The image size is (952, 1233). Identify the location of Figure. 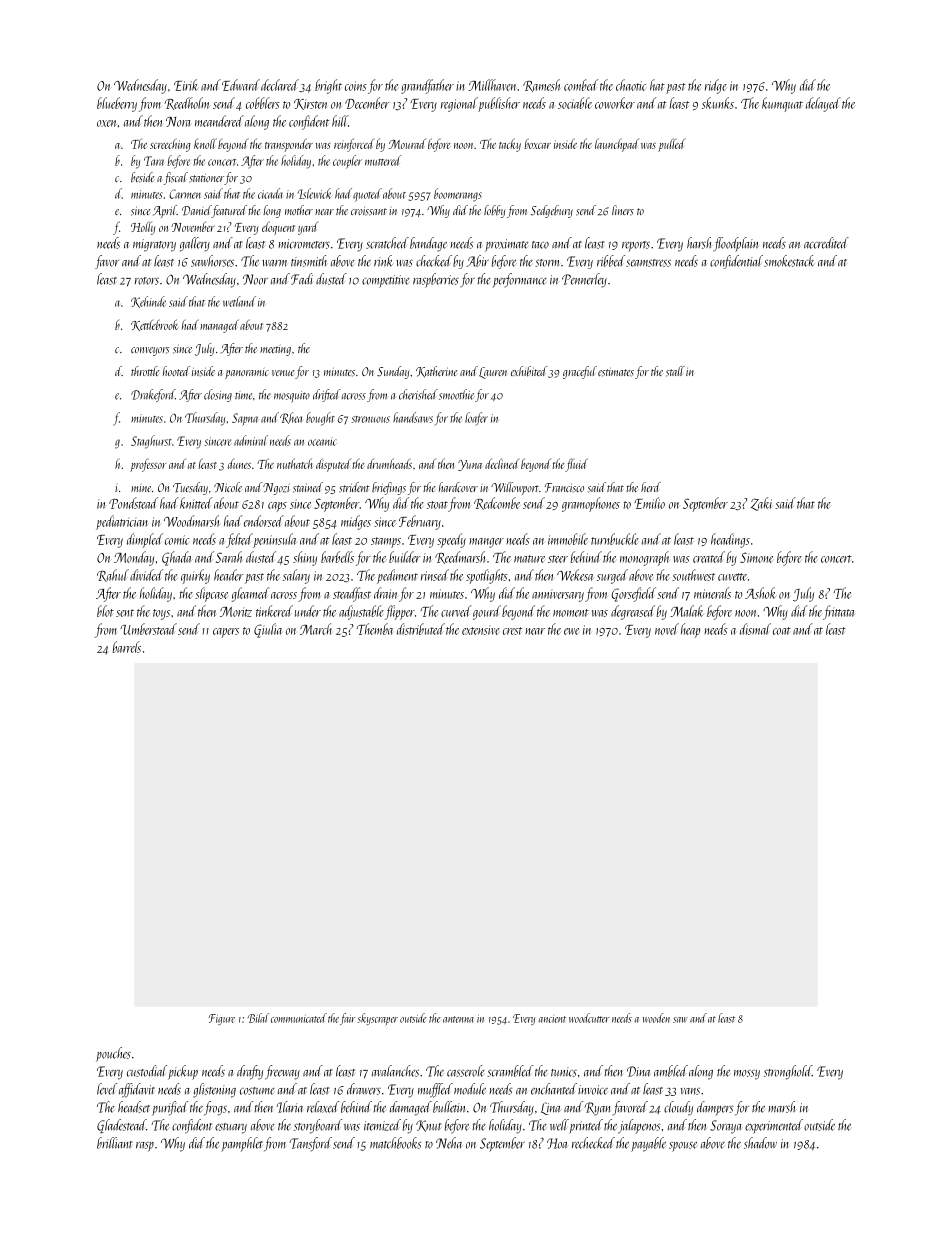
(222, 1019).
